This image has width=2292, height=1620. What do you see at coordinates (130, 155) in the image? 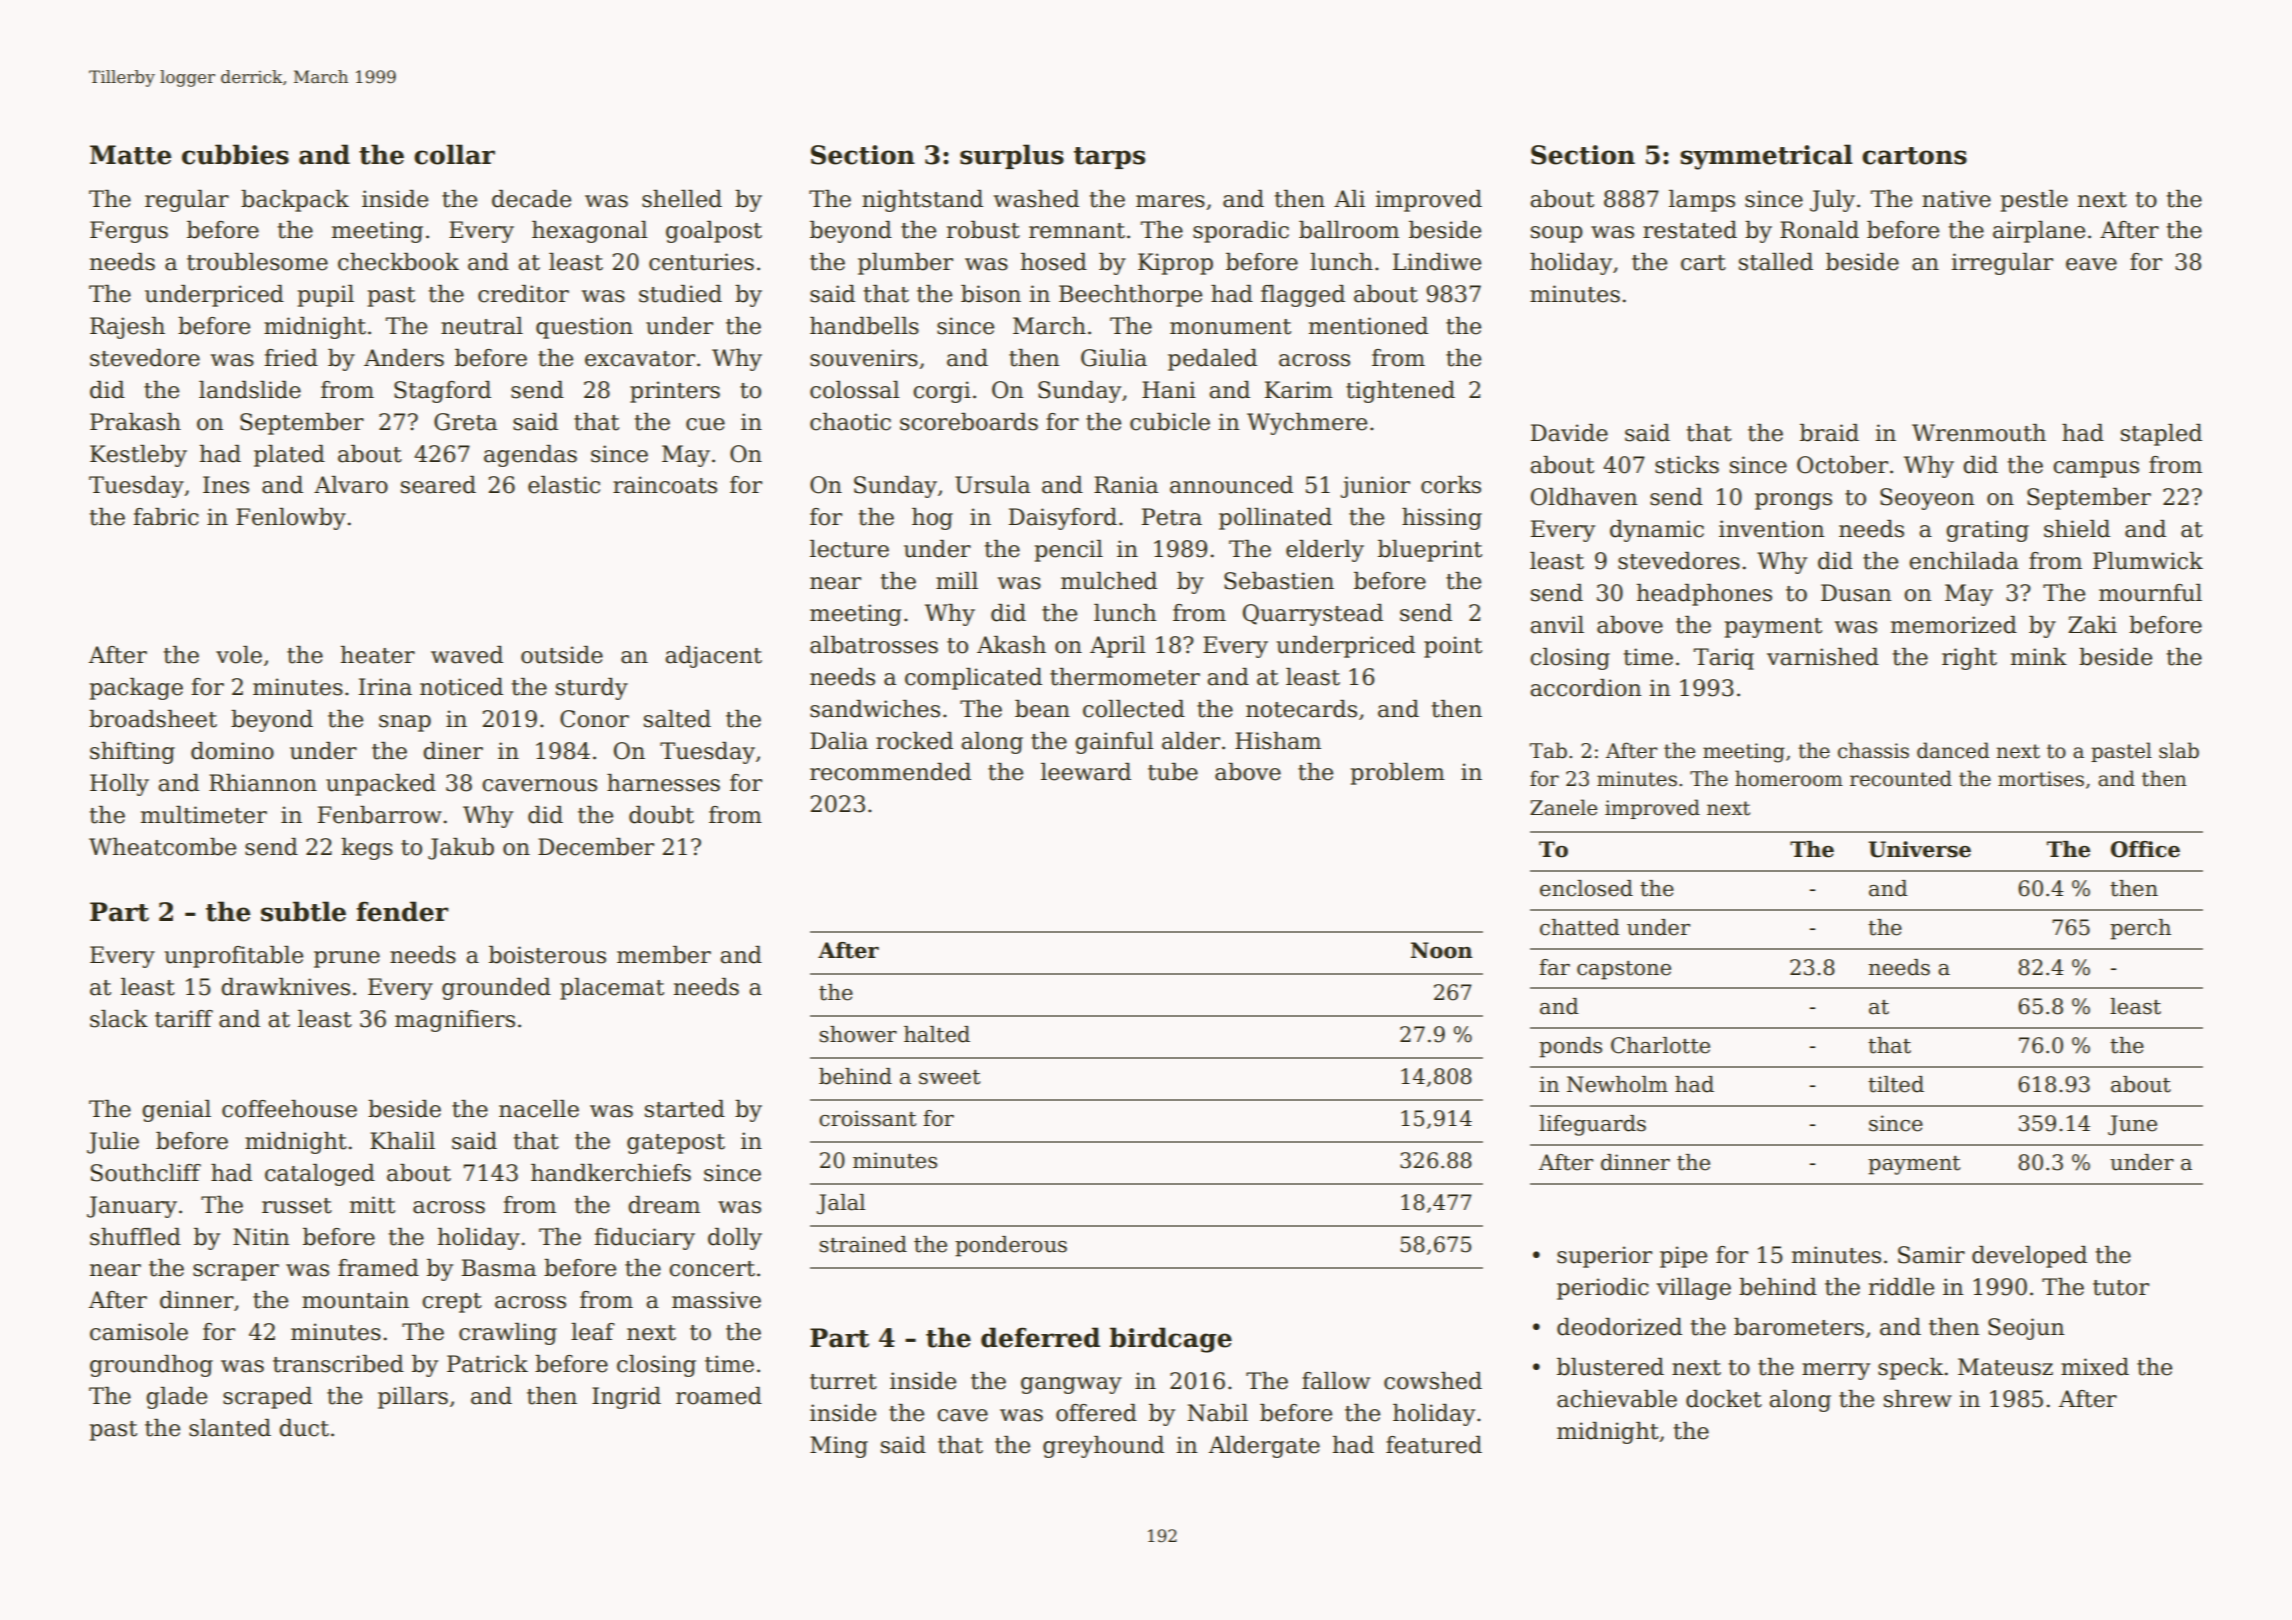
I see `Matte` at bounding box center [130, 155].
